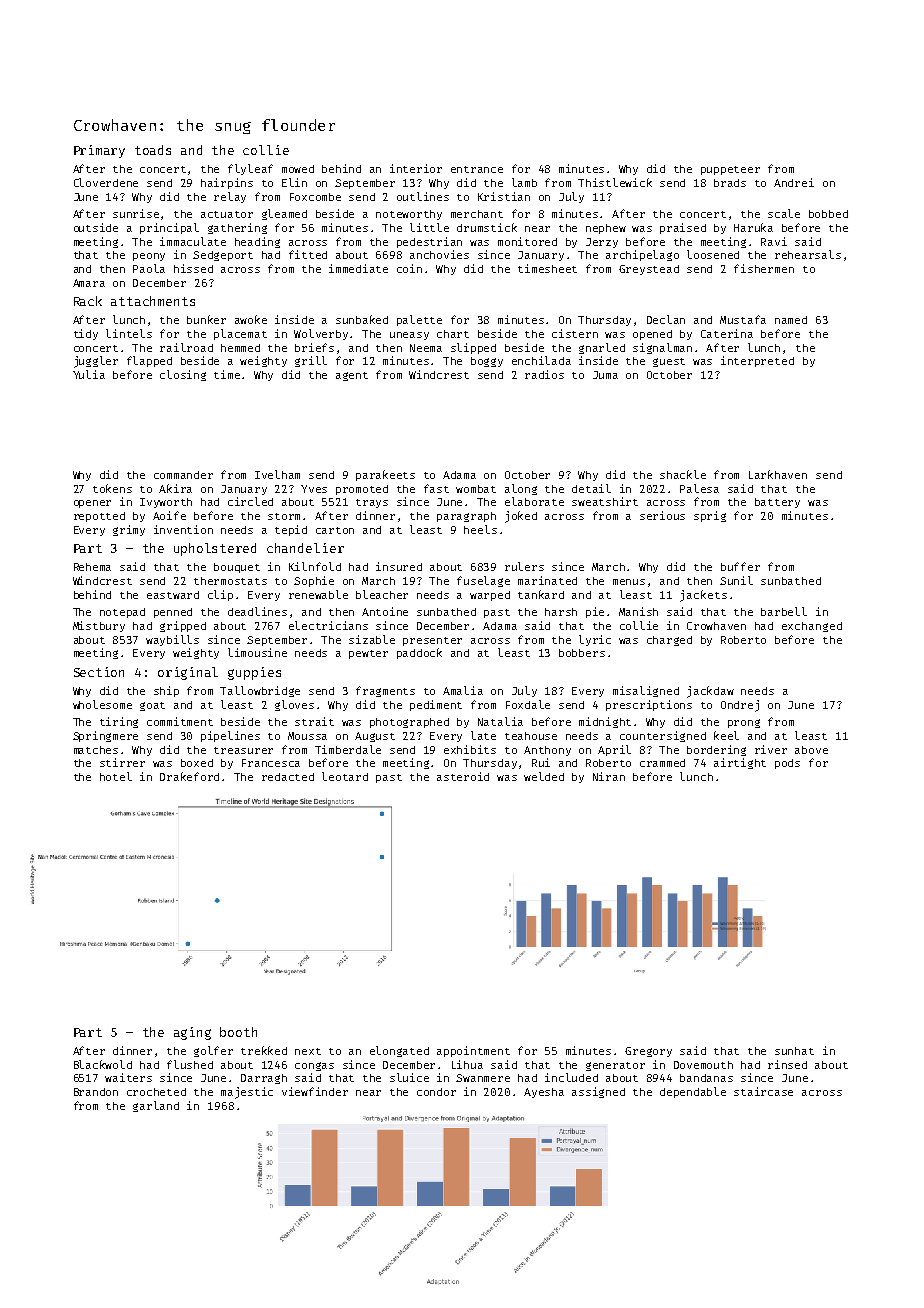 The height and width of the screenshot is (1308, 924). Describe the element at coordinates (416, 168) in the screenshot. I see `interior` at that location.
